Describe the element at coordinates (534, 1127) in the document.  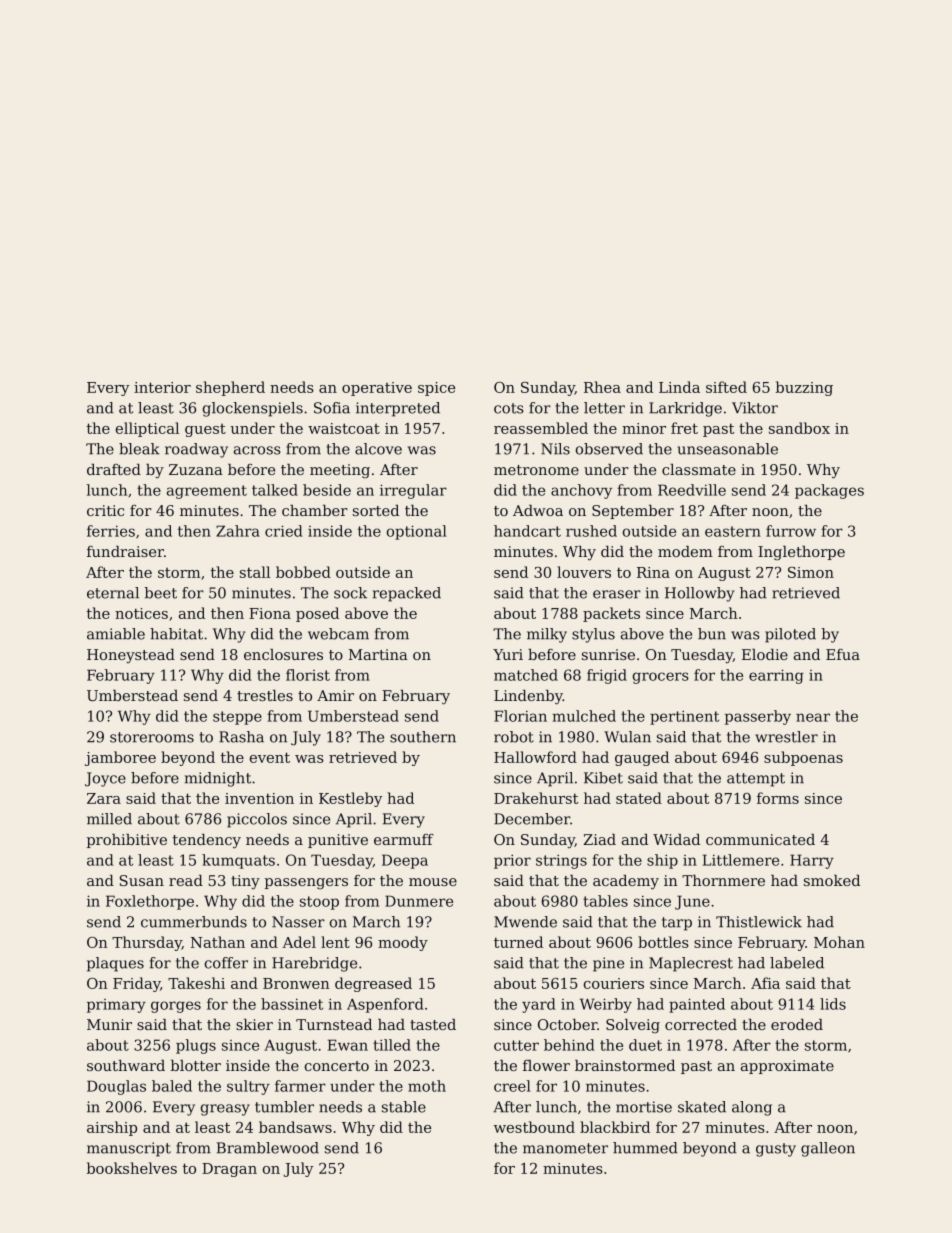
I see `westbound` at that location.
